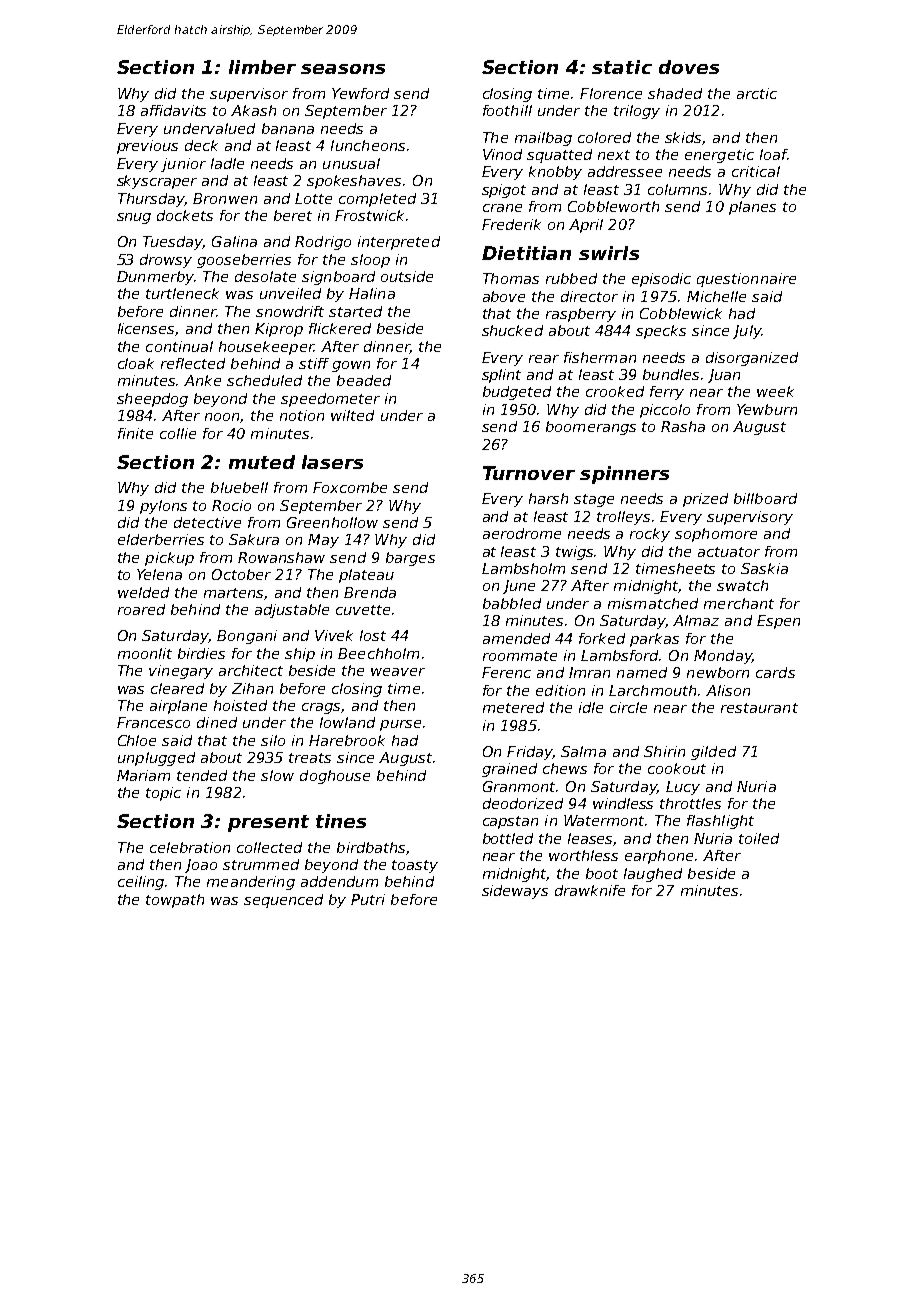 This page has width=924, height=1308. Describe the element at coordinates (175, 901) in the page. I see `towpath` at that location.
